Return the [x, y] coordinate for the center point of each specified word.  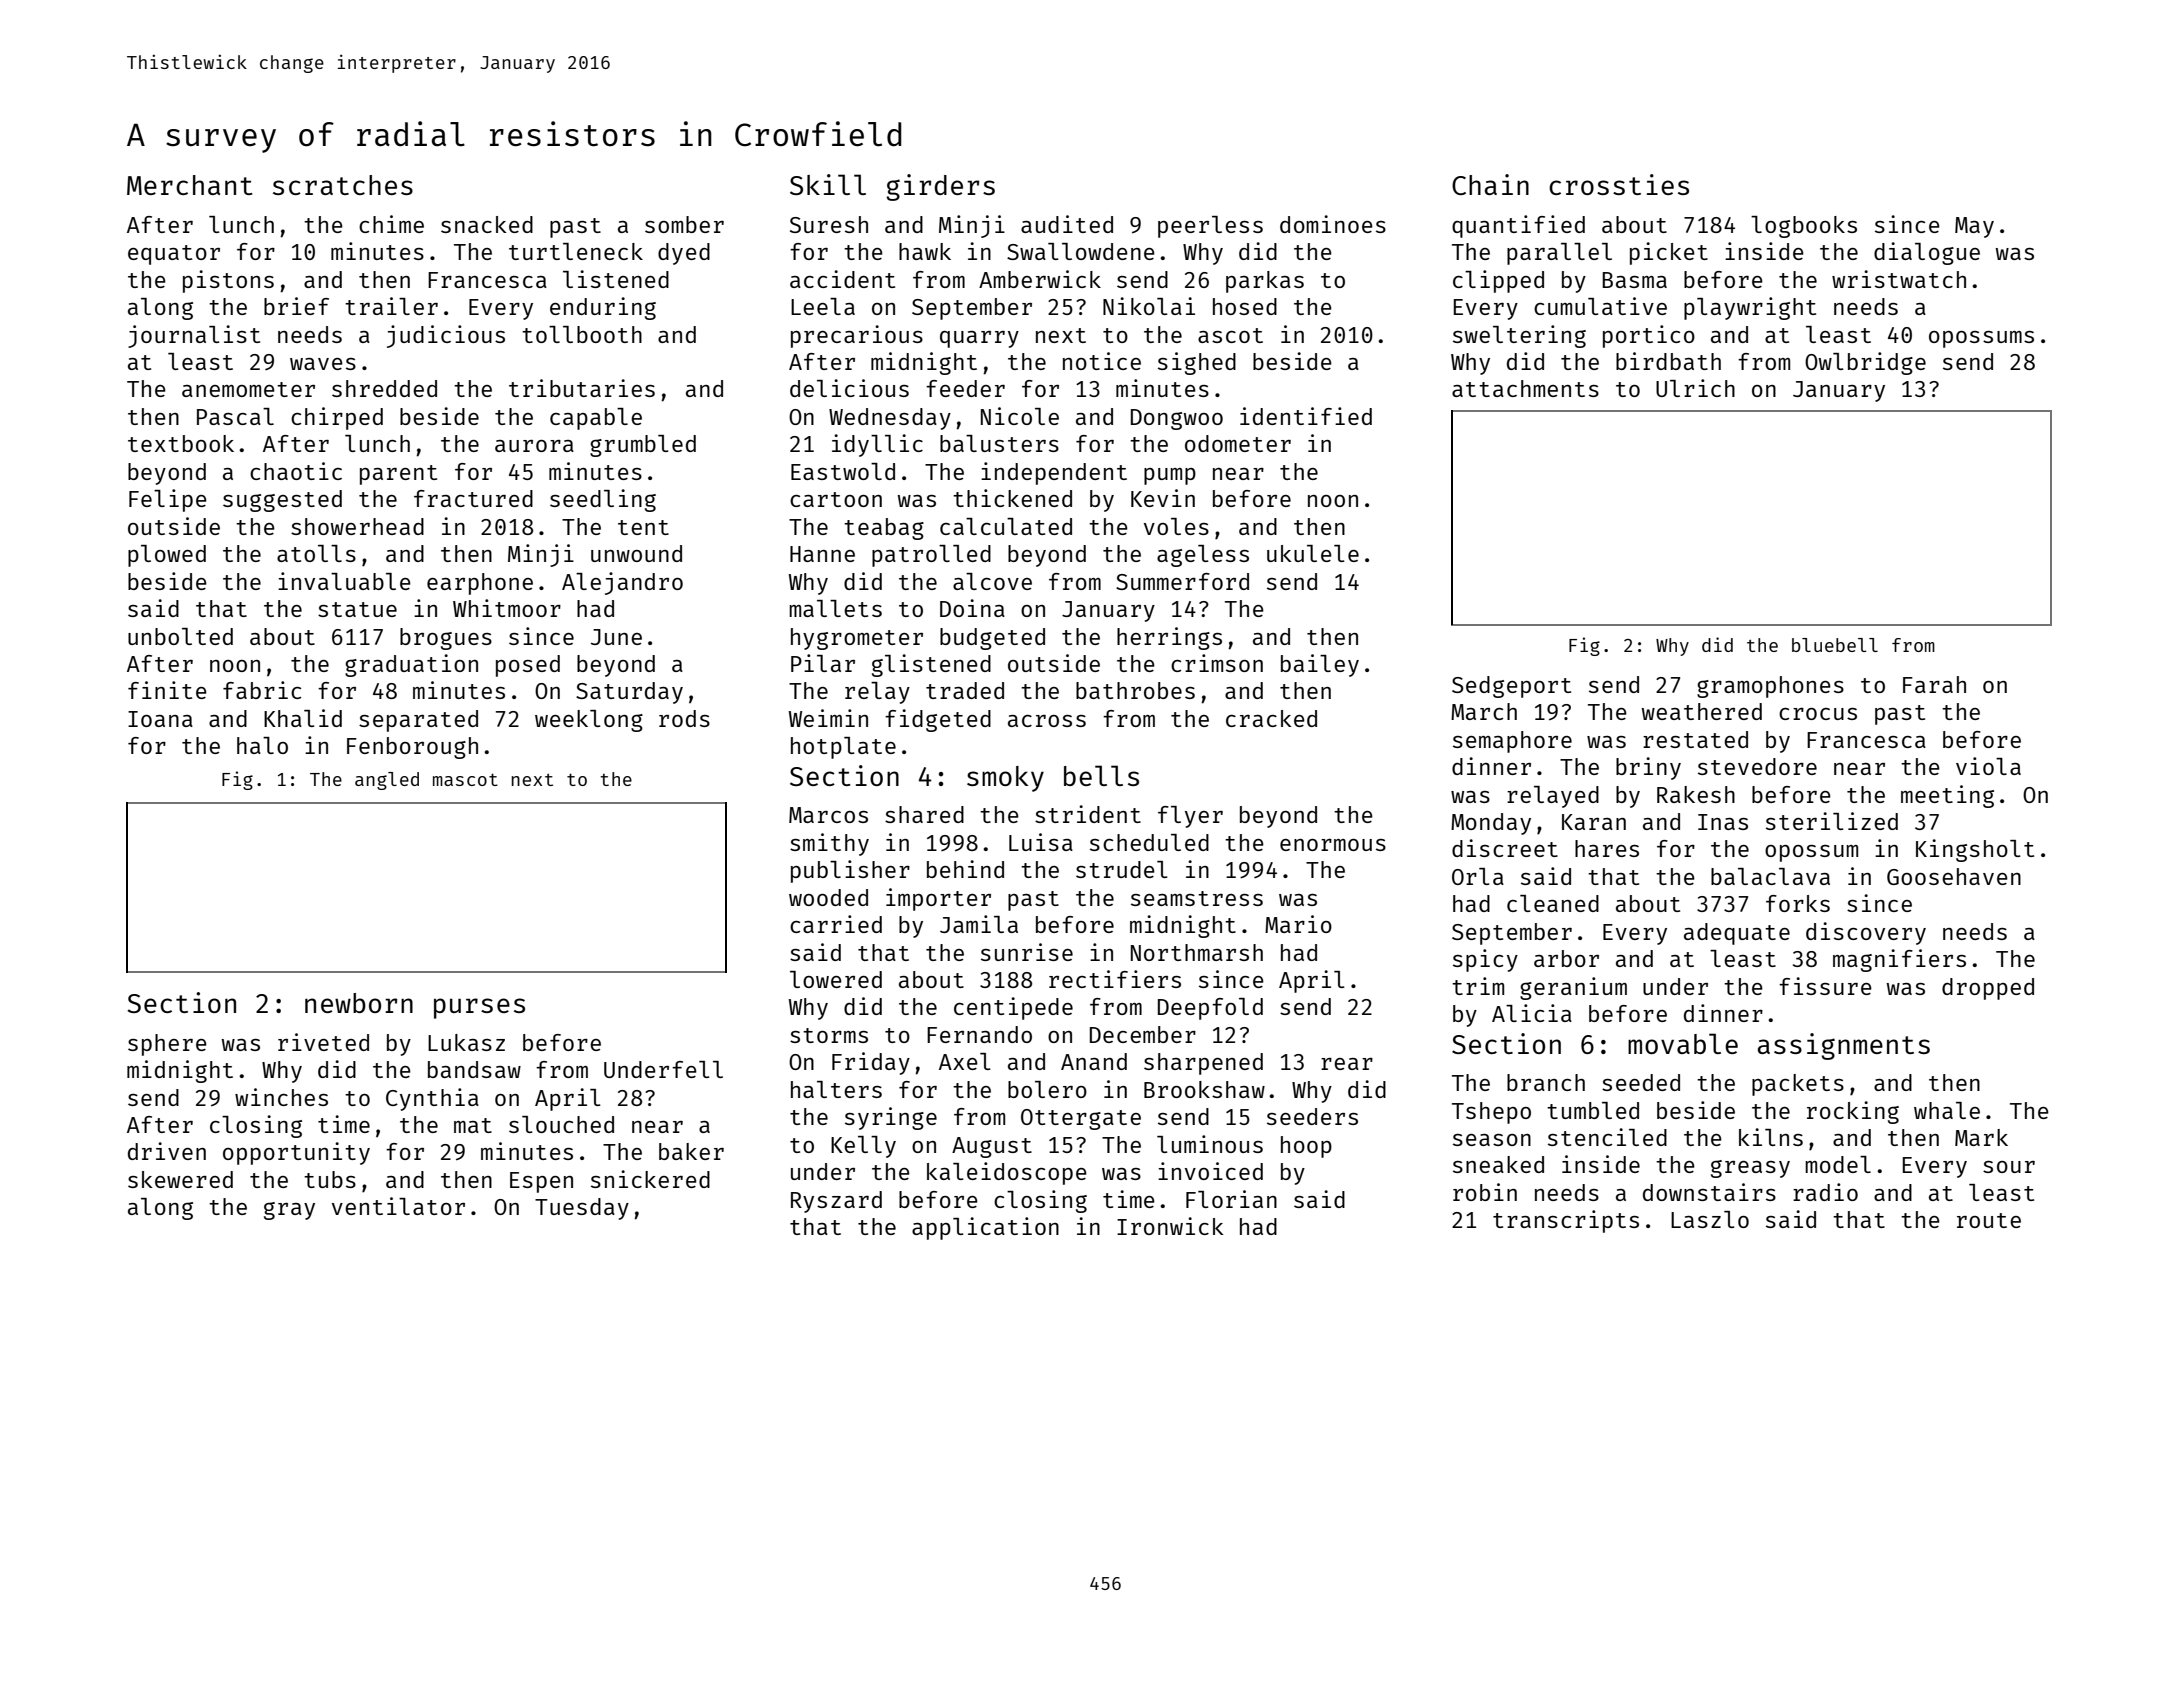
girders [941, 187]
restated [1695, 739]
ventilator [398, 1206]
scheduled [1149, 842]
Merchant [190, 185]
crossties [1619, 184]
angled [387, 781]
